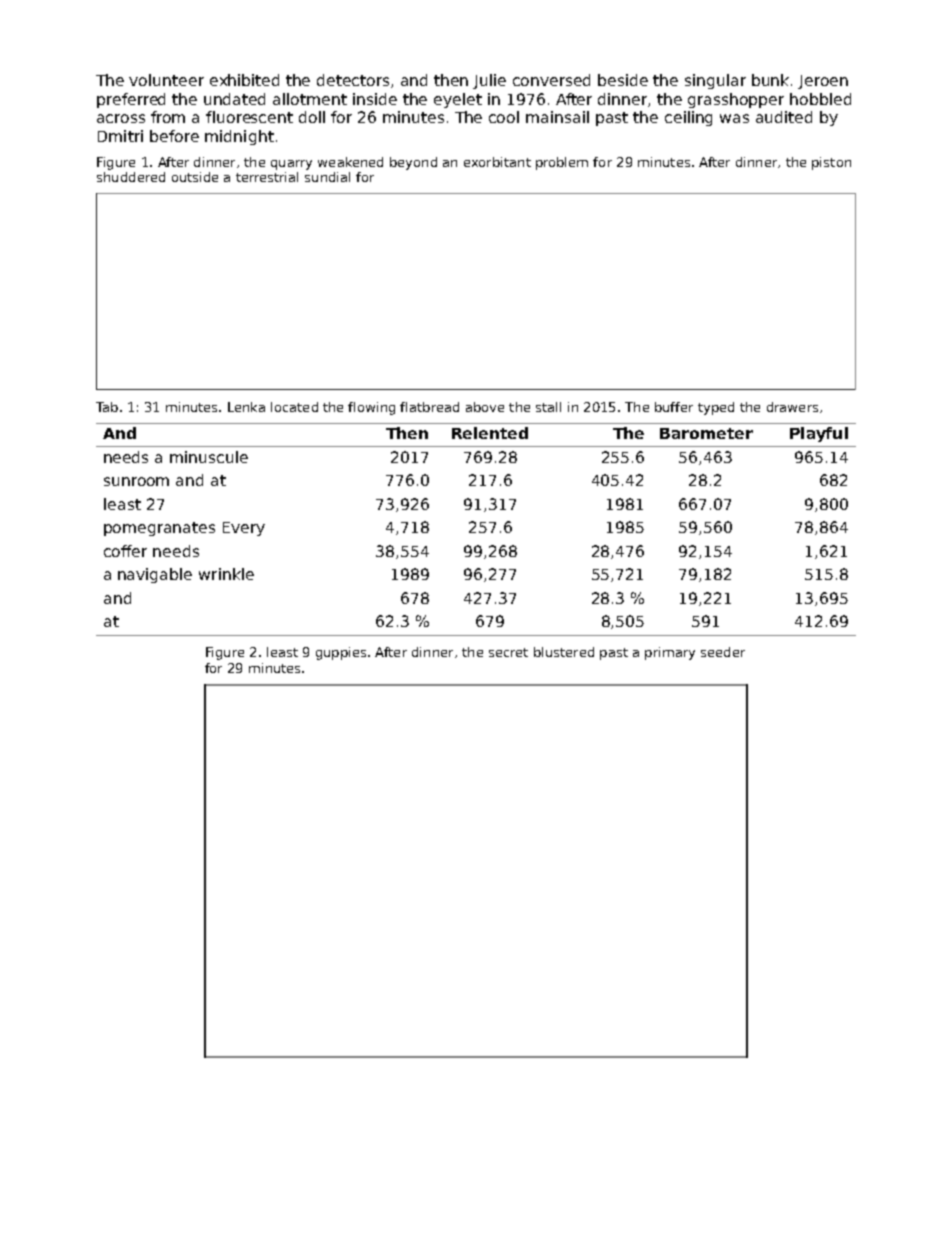 This document has height=1233, width=952. I want to click on detectors, so click(353, 80).
